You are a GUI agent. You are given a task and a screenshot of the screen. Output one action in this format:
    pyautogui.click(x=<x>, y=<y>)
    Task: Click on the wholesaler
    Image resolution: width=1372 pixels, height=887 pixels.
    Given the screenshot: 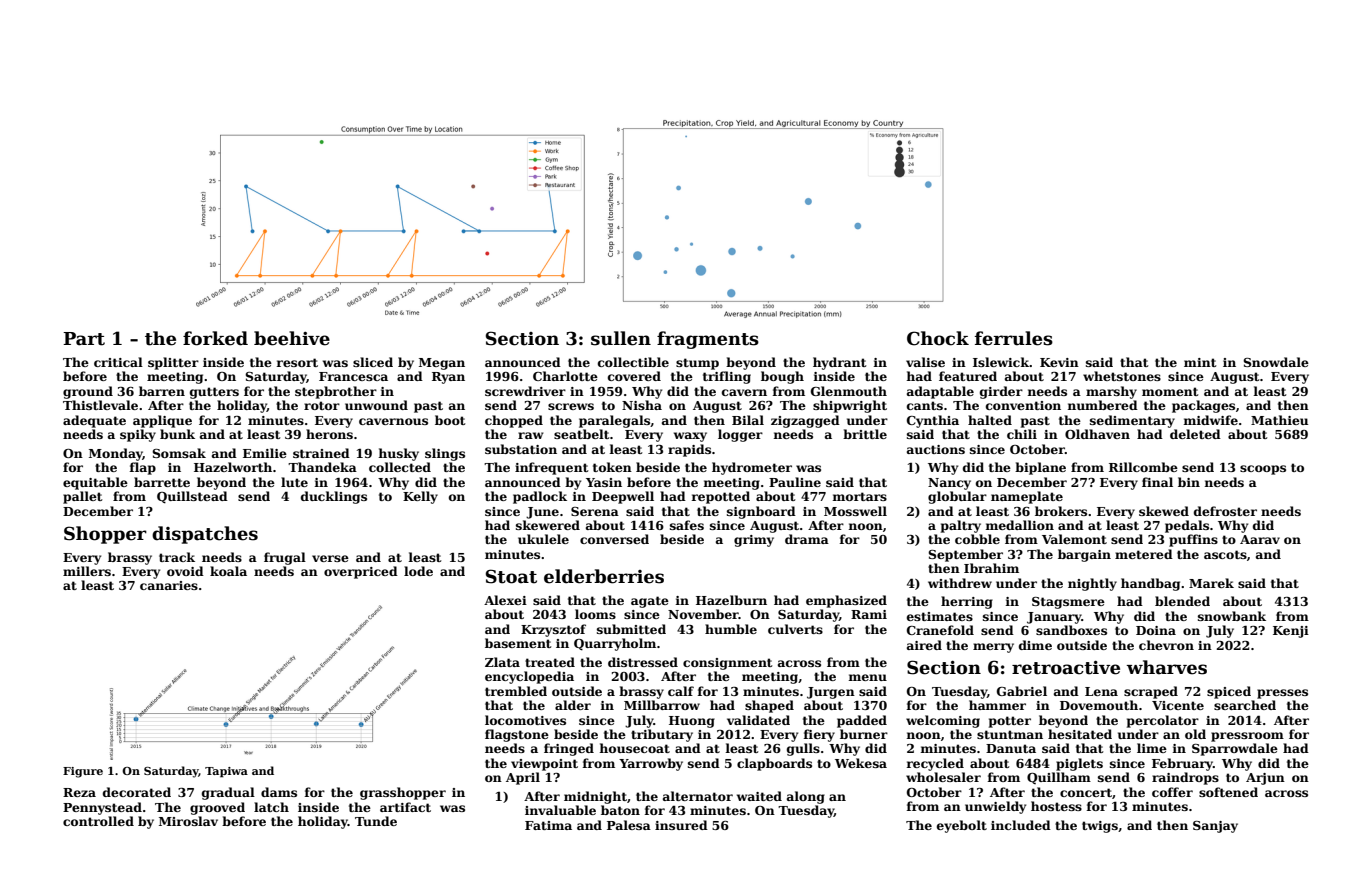 What is the action you would take?
    pyautogui.click(x=943, y=777)
